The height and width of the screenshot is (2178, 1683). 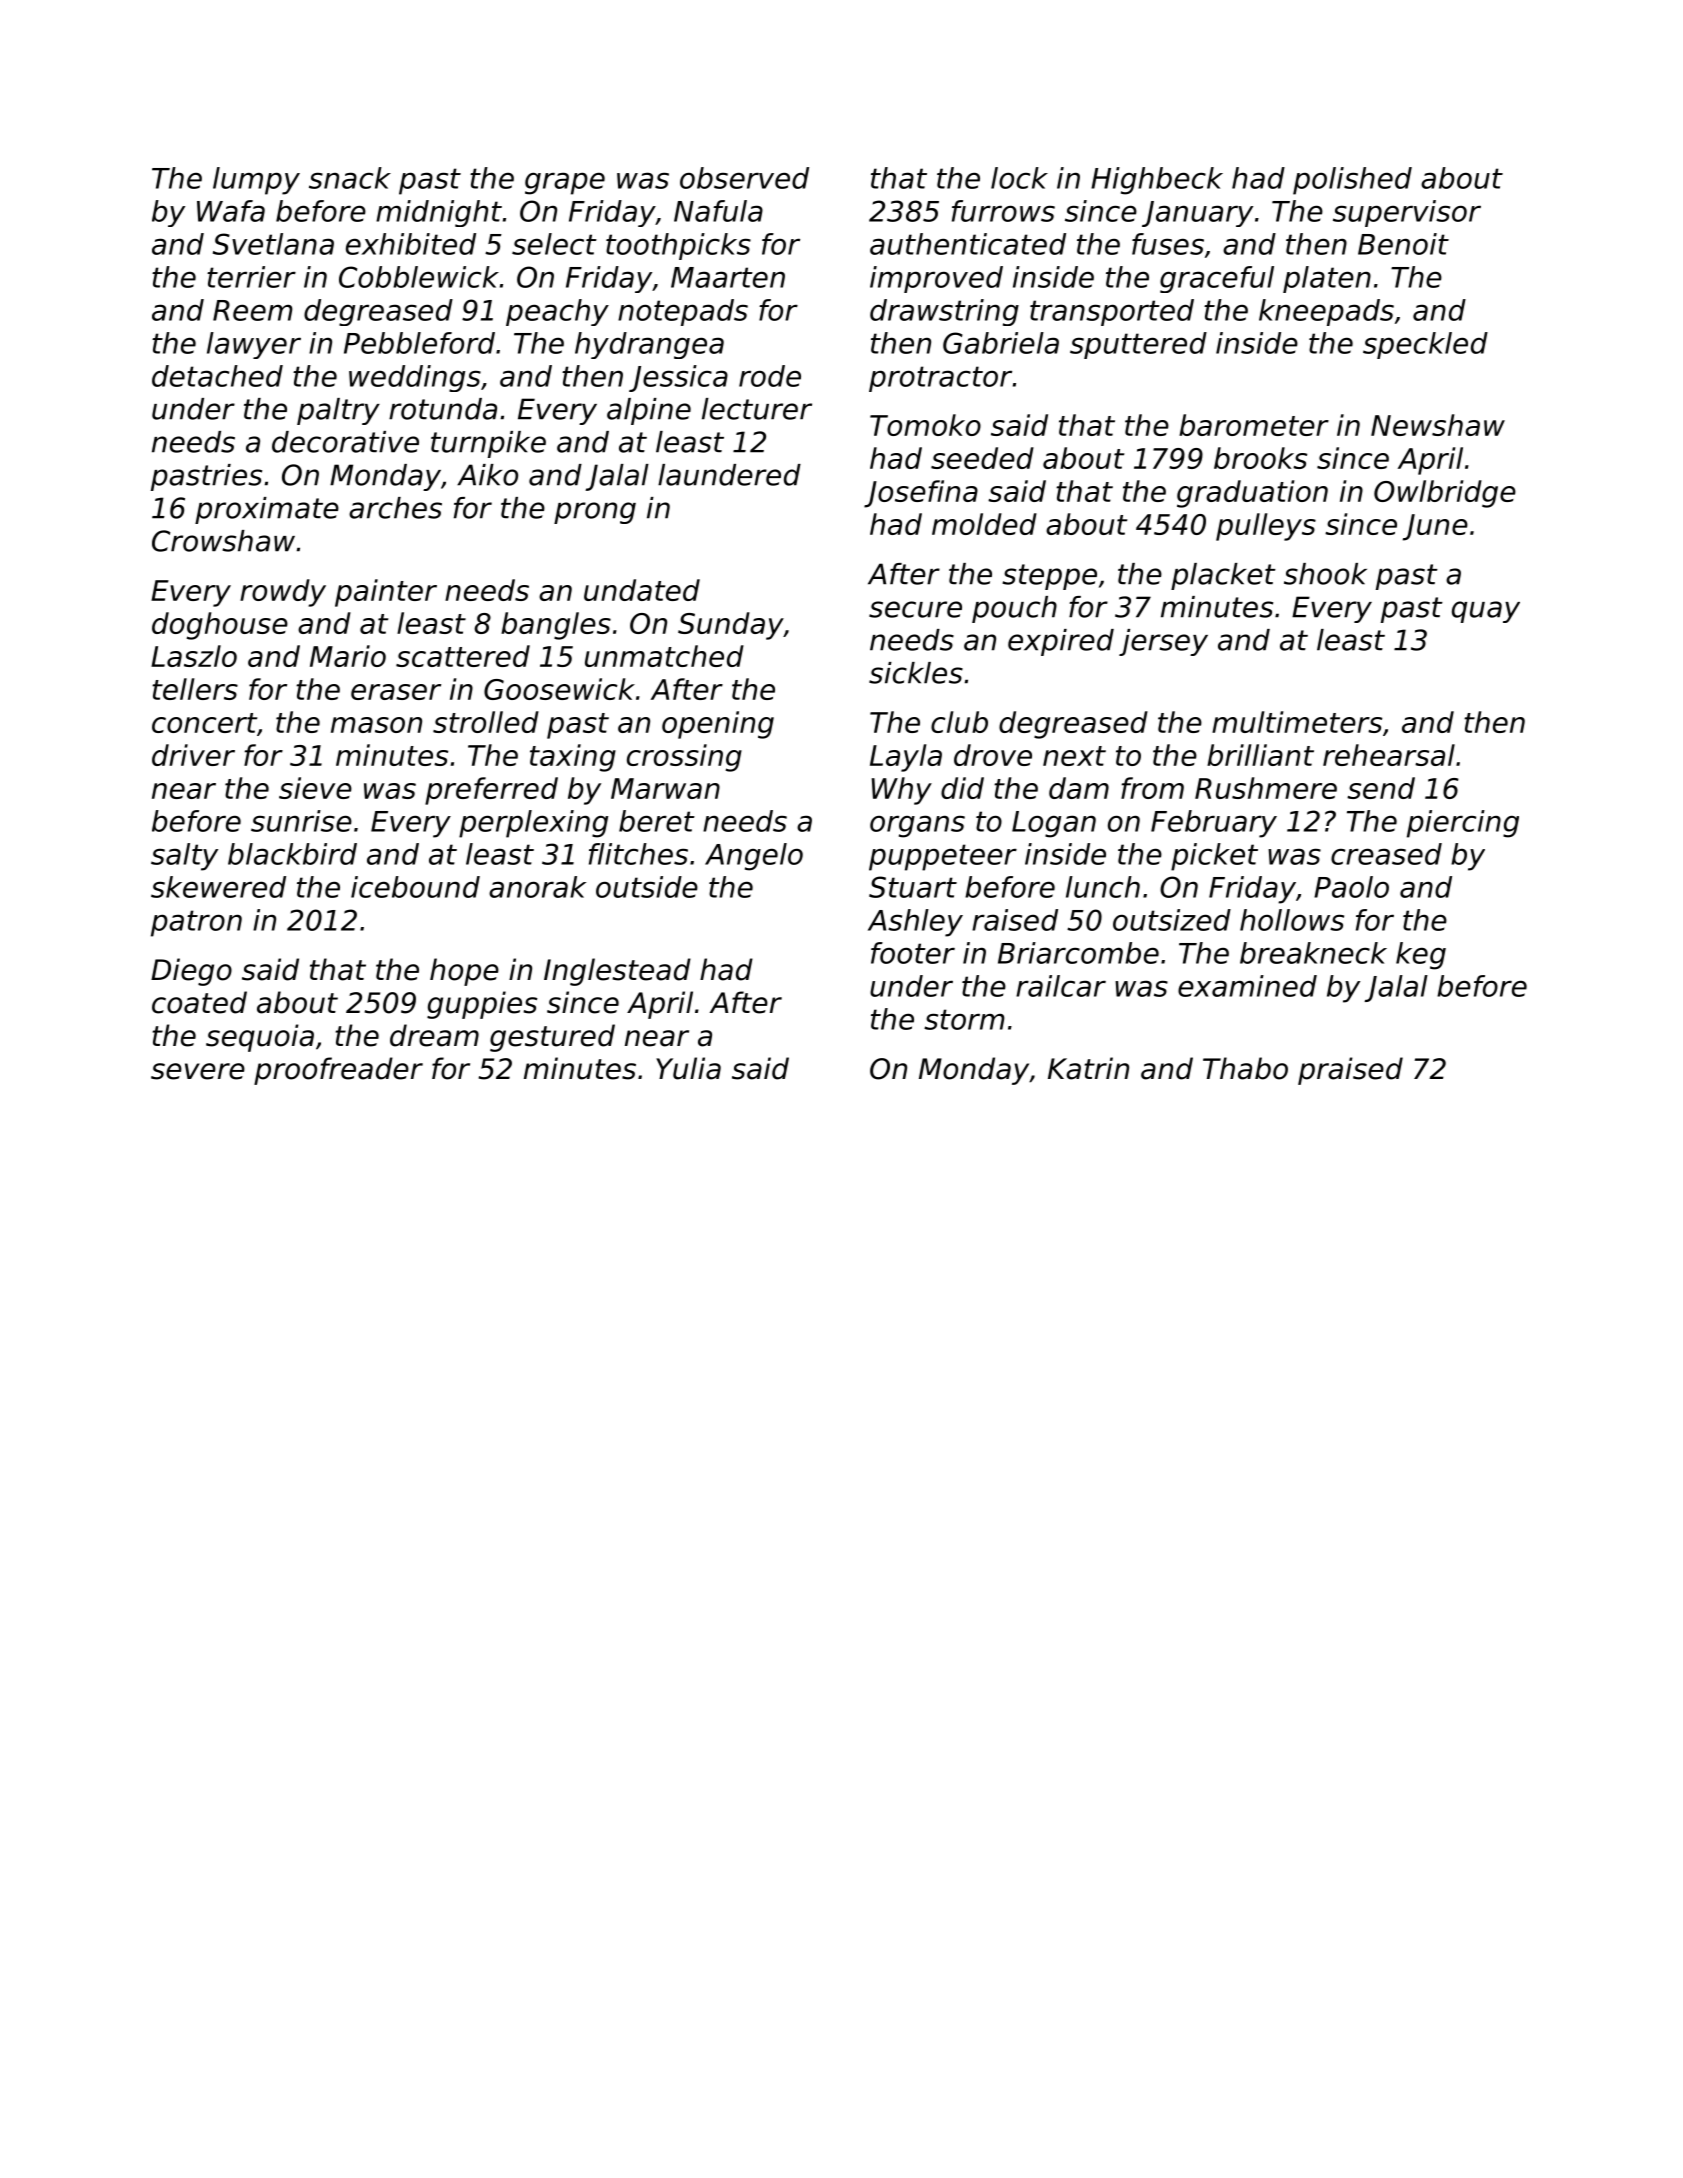 What do you see at coordinates (1407, 213) in the screenshot?
I see `supervisor` at bounding box center [1407, 213].
